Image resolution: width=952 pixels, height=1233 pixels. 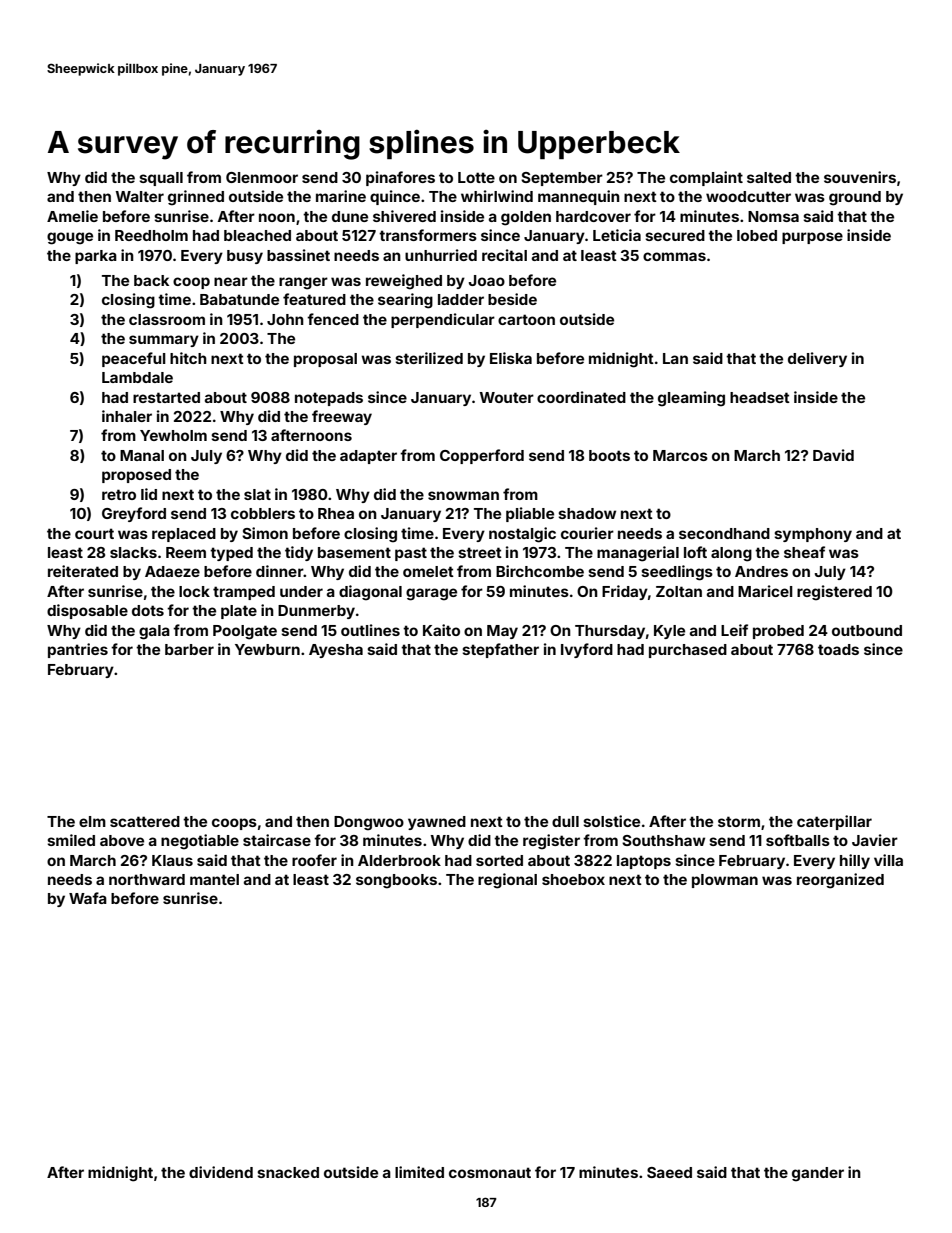 What do you see at coordinates (669, 1172) in the screenshot?
I see `Saeed` at bounding box center [669, 1172].
